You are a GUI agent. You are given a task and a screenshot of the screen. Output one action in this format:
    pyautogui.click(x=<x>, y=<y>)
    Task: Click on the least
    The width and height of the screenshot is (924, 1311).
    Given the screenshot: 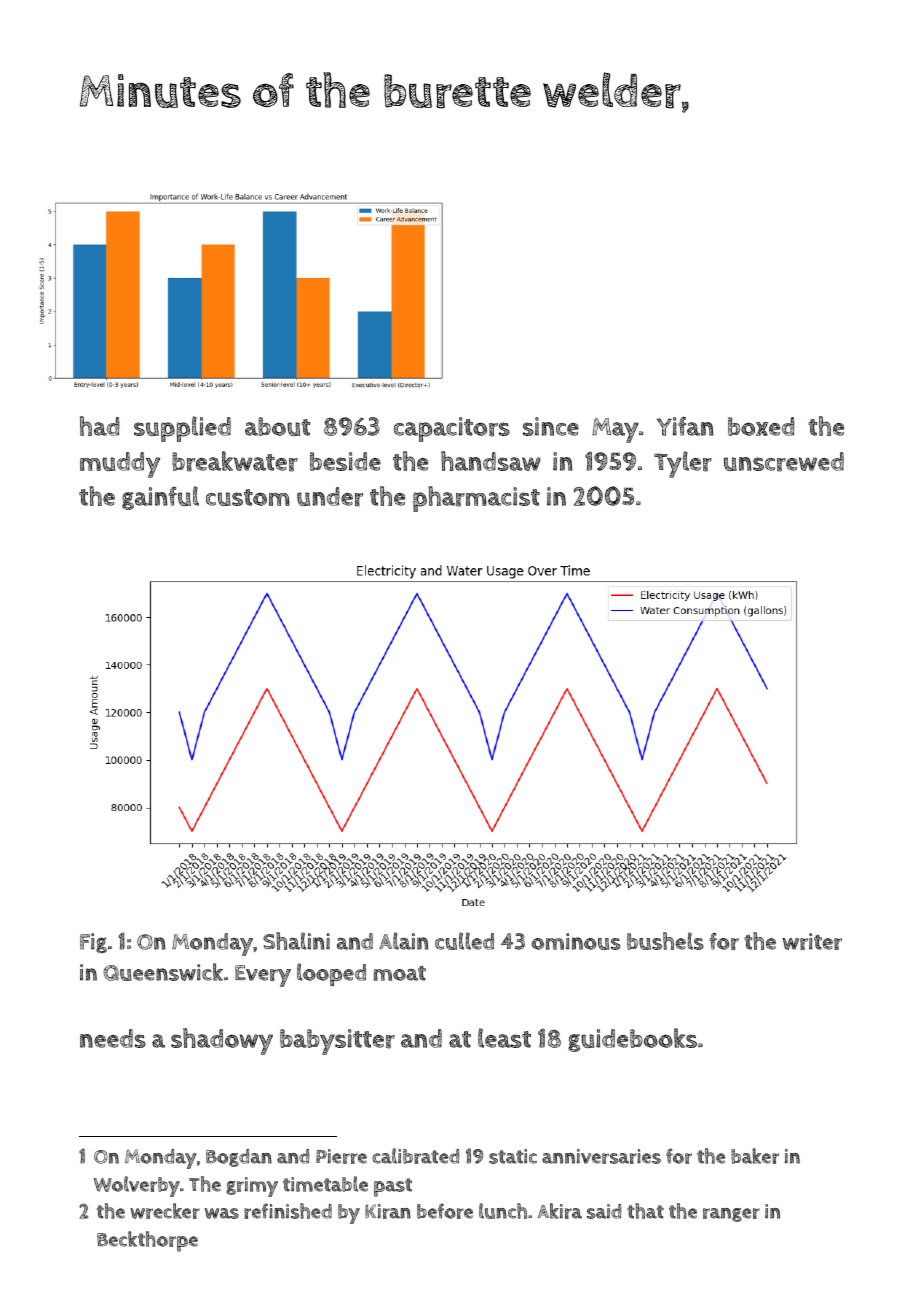 What is the action you would take?
    pyautogui.click(x=504, y=1038)
